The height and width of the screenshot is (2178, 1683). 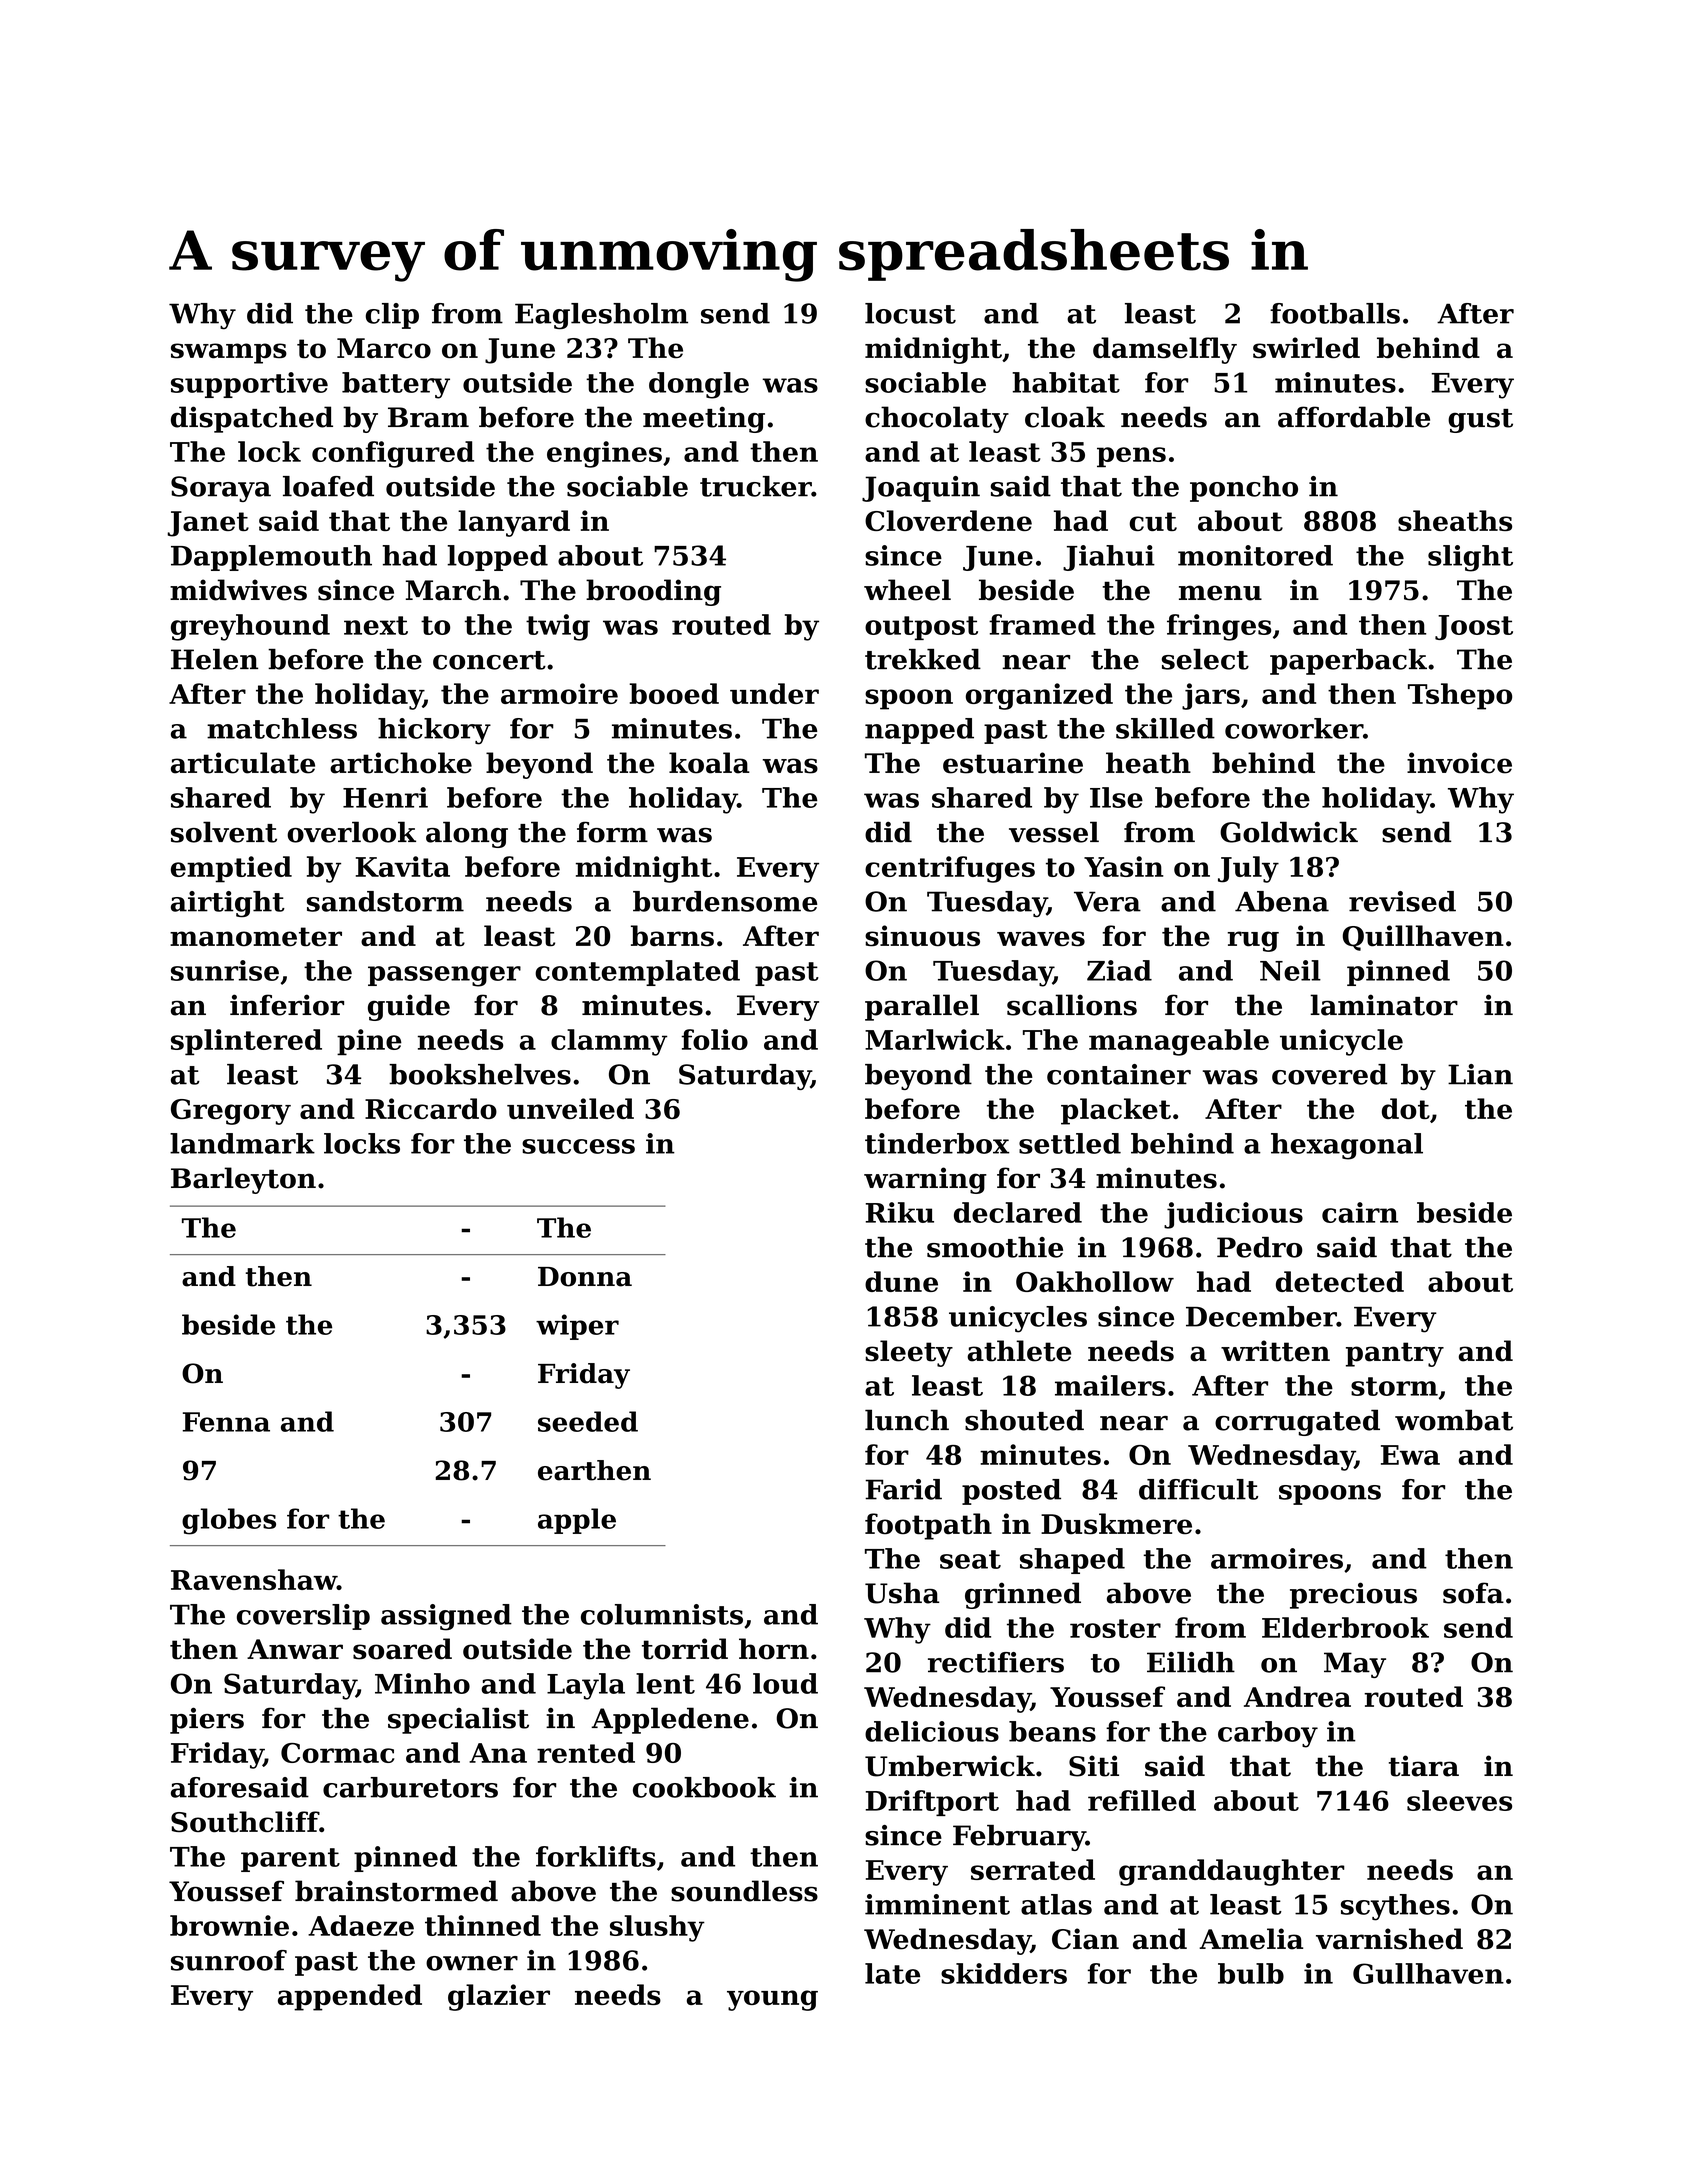 What do you see at coordinates (925, 1180) in the screenshot?
I see `warning` at bounding box center [925, 1180].
